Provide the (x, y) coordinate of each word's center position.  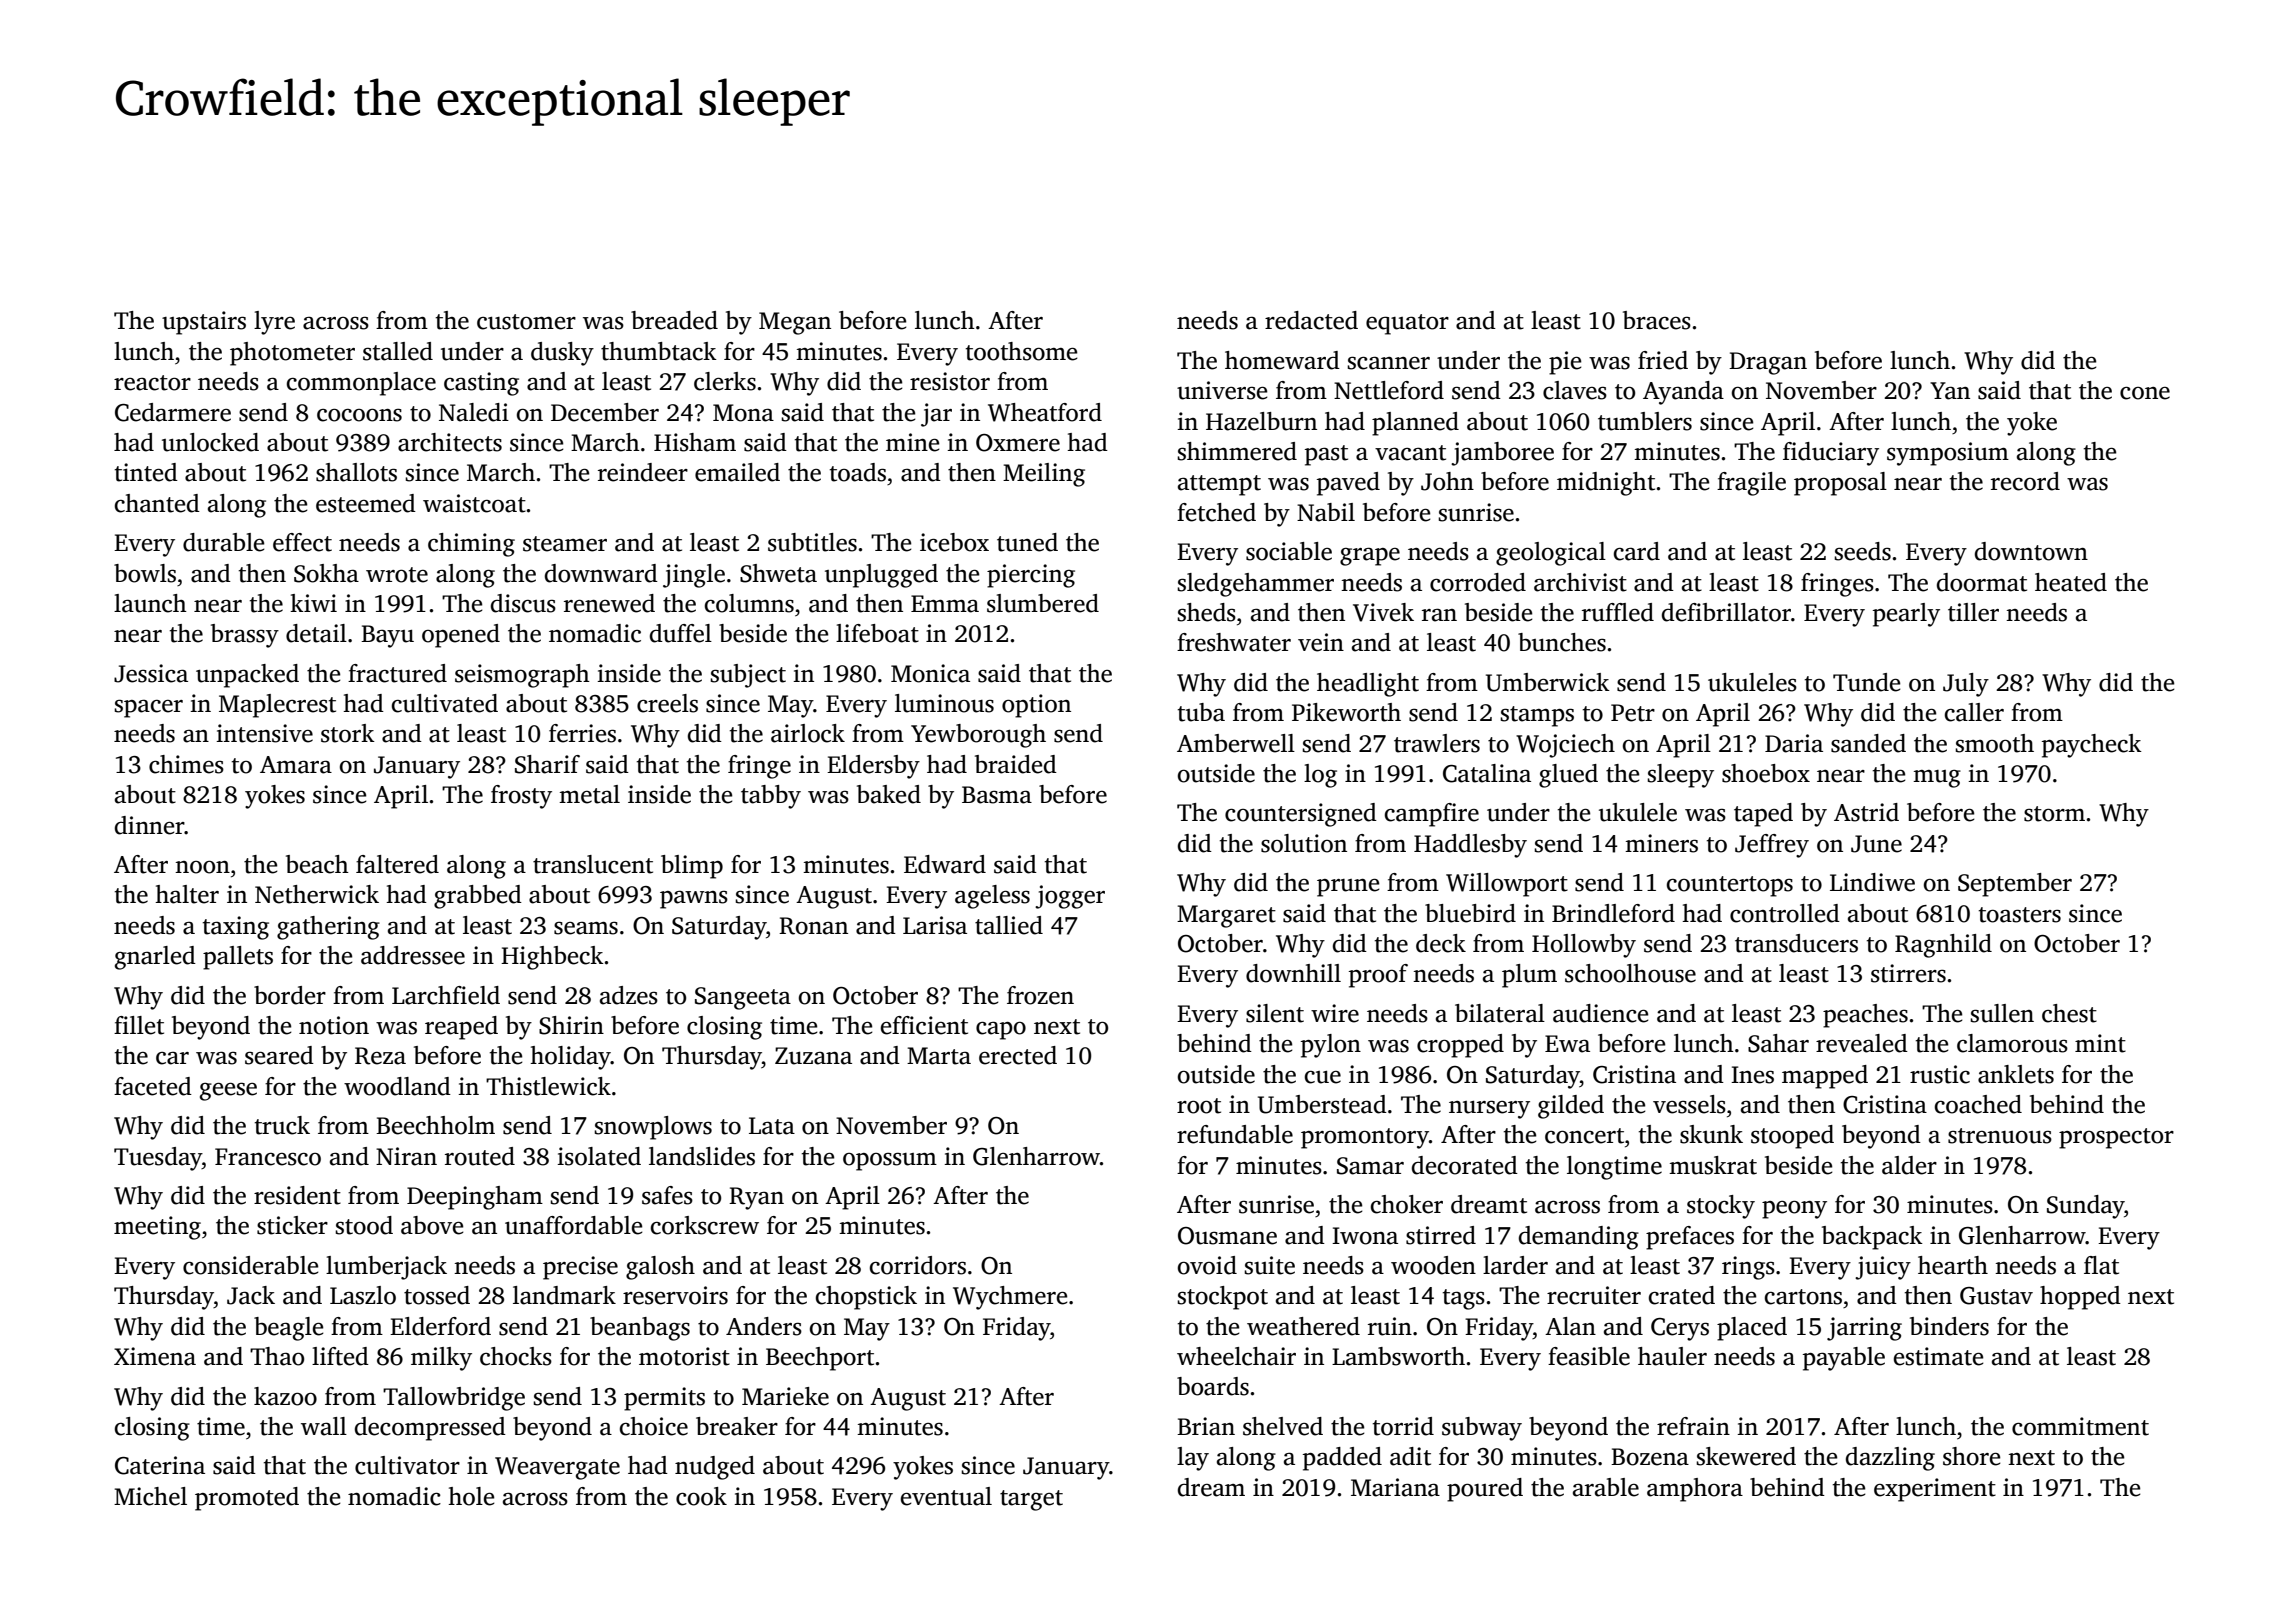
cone (2145, 393)
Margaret (1226, 916)
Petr (1633, 713)
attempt (1219, 485)
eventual (946, 1496)
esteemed (366, 503)
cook (701, 1496)
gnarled (155, 958)
